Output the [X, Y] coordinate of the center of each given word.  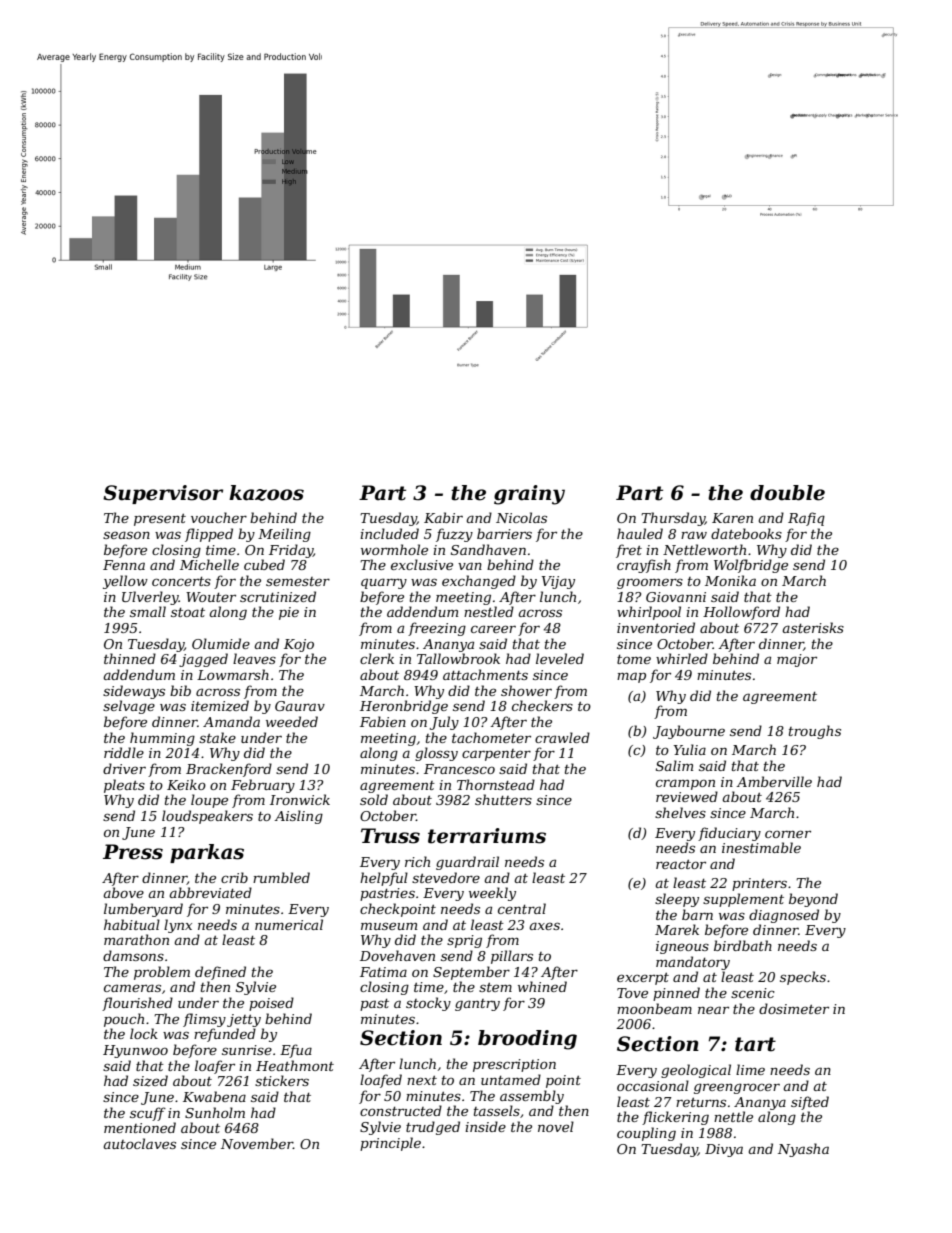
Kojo [299, 645]
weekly [492, 894]
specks [803, 978]
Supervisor [163, 494]
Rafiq [806, 519]
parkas [207, 853]
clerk [377, 658]
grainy [529, 495]
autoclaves [140, 1143]
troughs [815, 732]
